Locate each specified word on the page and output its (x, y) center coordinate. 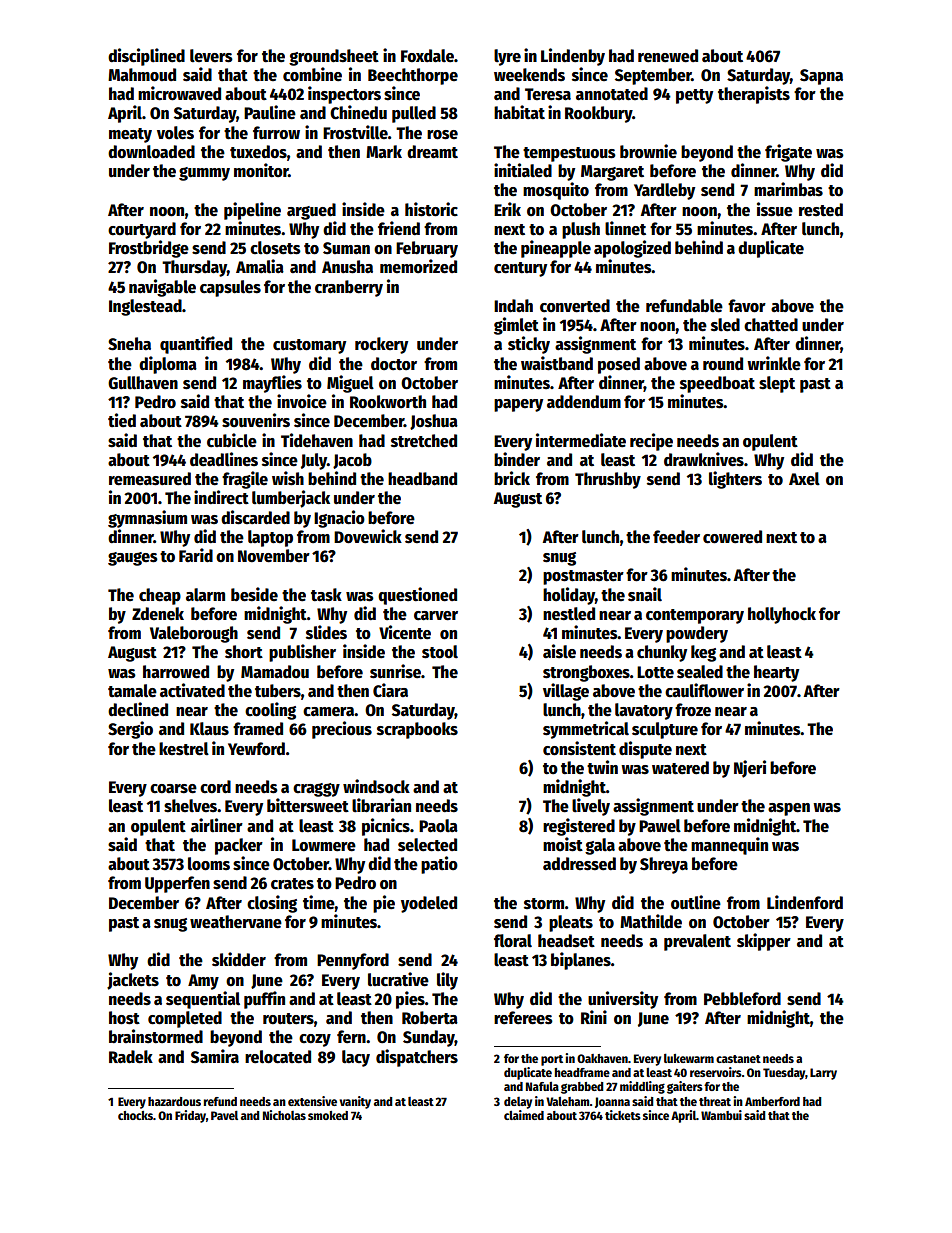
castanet (738, 1059)
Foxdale (427, 56)
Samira (215, 1056)
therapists (754, 95)
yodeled (429, 904)
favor (747, 306)
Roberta (430, 1018)
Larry (823, 1074)
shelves (190, 806)
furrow (276, 133)
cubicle (232, 440)
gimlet (516, 326)
